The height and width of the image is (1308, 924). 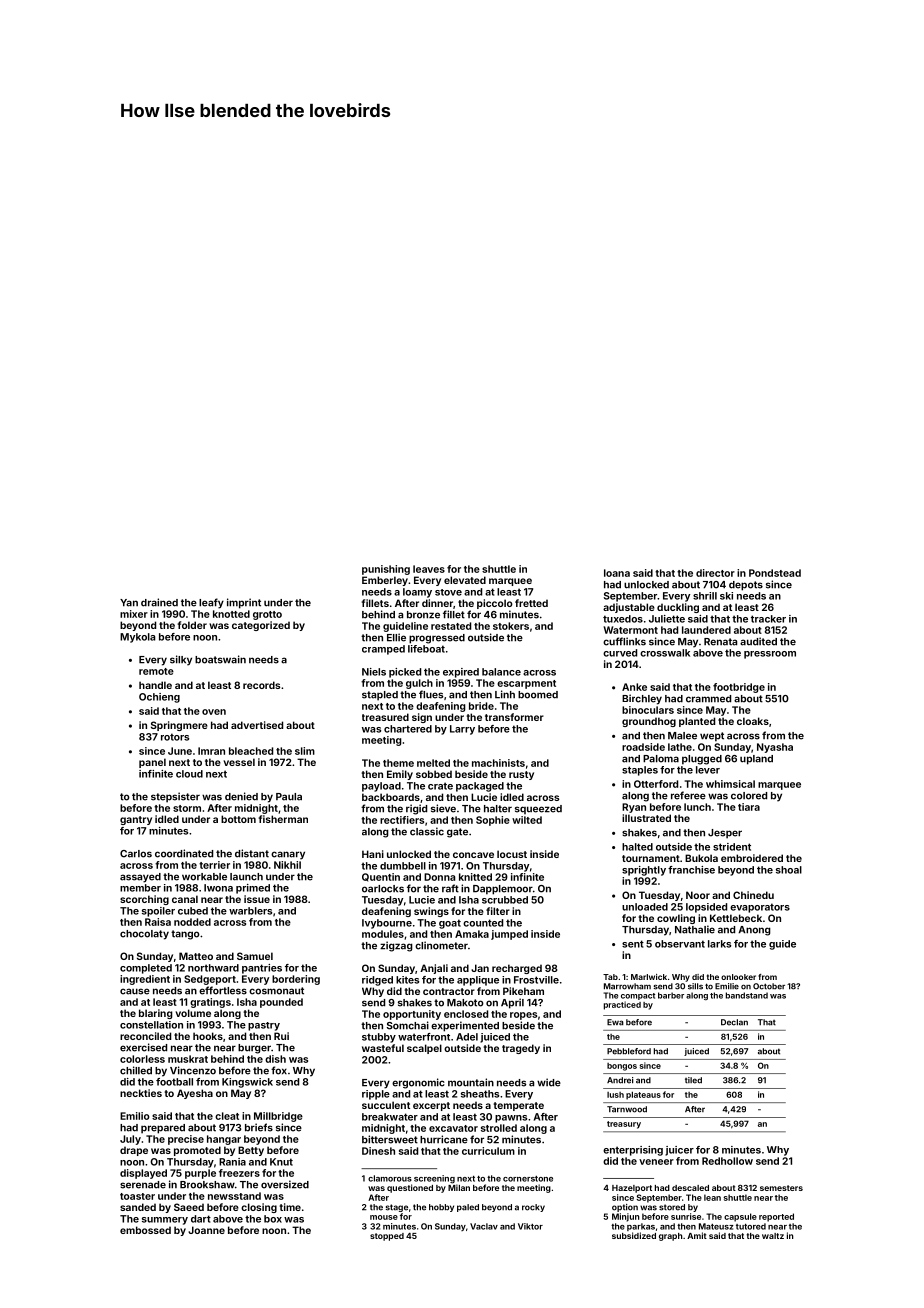 What do you see at coordinates (734, 1022) in the image?
I see `Declan` at bounding box center [734, 1022].
